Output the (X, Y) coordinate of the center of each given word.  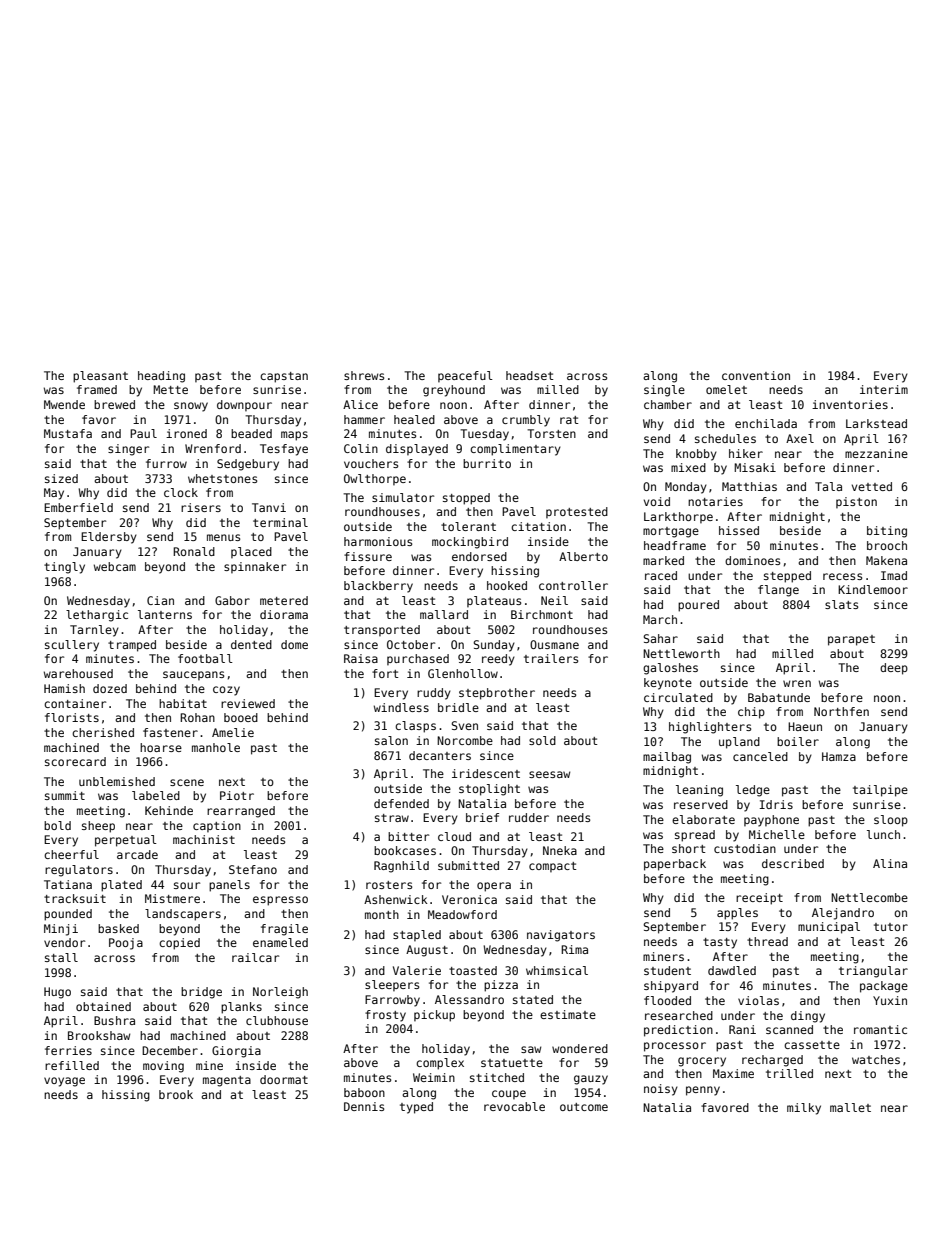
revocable (514, 1106)
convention (756, 375)
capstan (284, 377)
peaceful (465, 376)
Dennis (364, 1106)
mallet (850, 1107)
